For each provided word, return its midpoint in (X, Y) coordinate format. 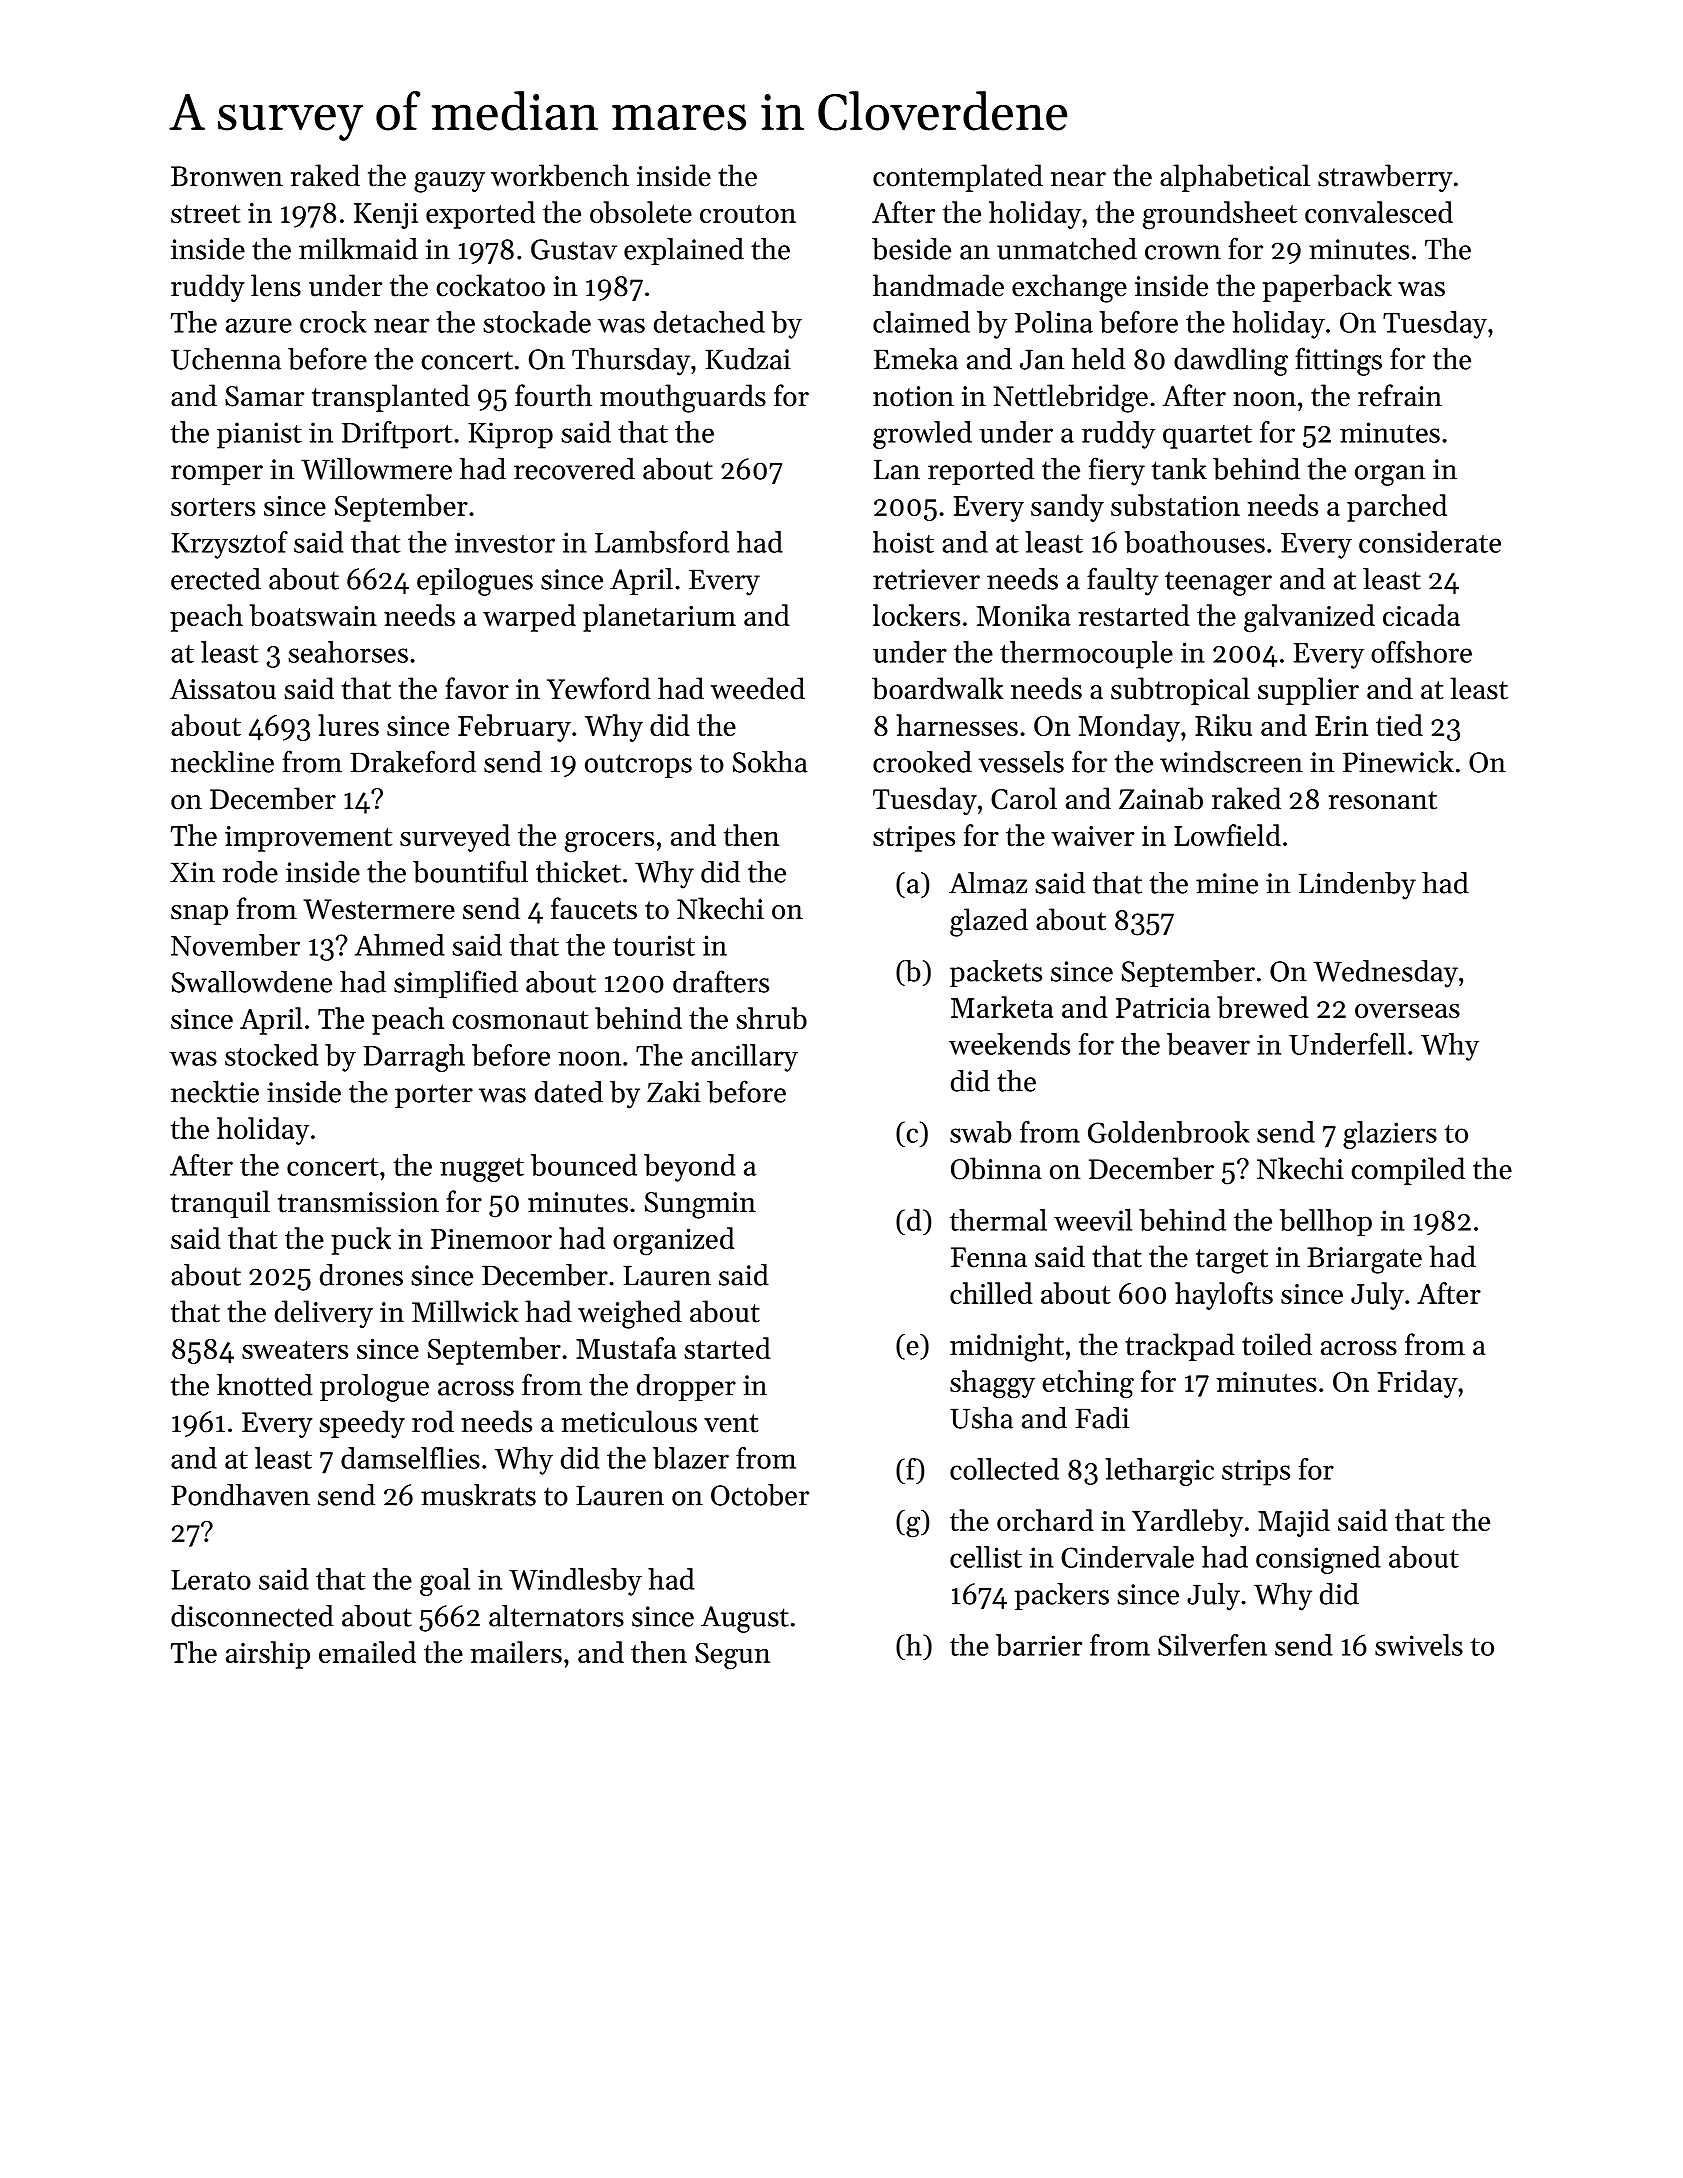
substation (1175, 505)
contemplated (958, 178)
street (206, 214)
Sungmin (700, 1205)
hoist (903, 542)
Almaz (988, 883)
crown (1183, 252)
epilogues (475, 582)
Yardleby (1187, 1523)
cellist (986, 1557)
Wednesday (1386, 974)
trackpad (1180, 1347)
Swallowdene (252, 982)
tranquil (220, 1204)
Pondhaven (240, 1495)
